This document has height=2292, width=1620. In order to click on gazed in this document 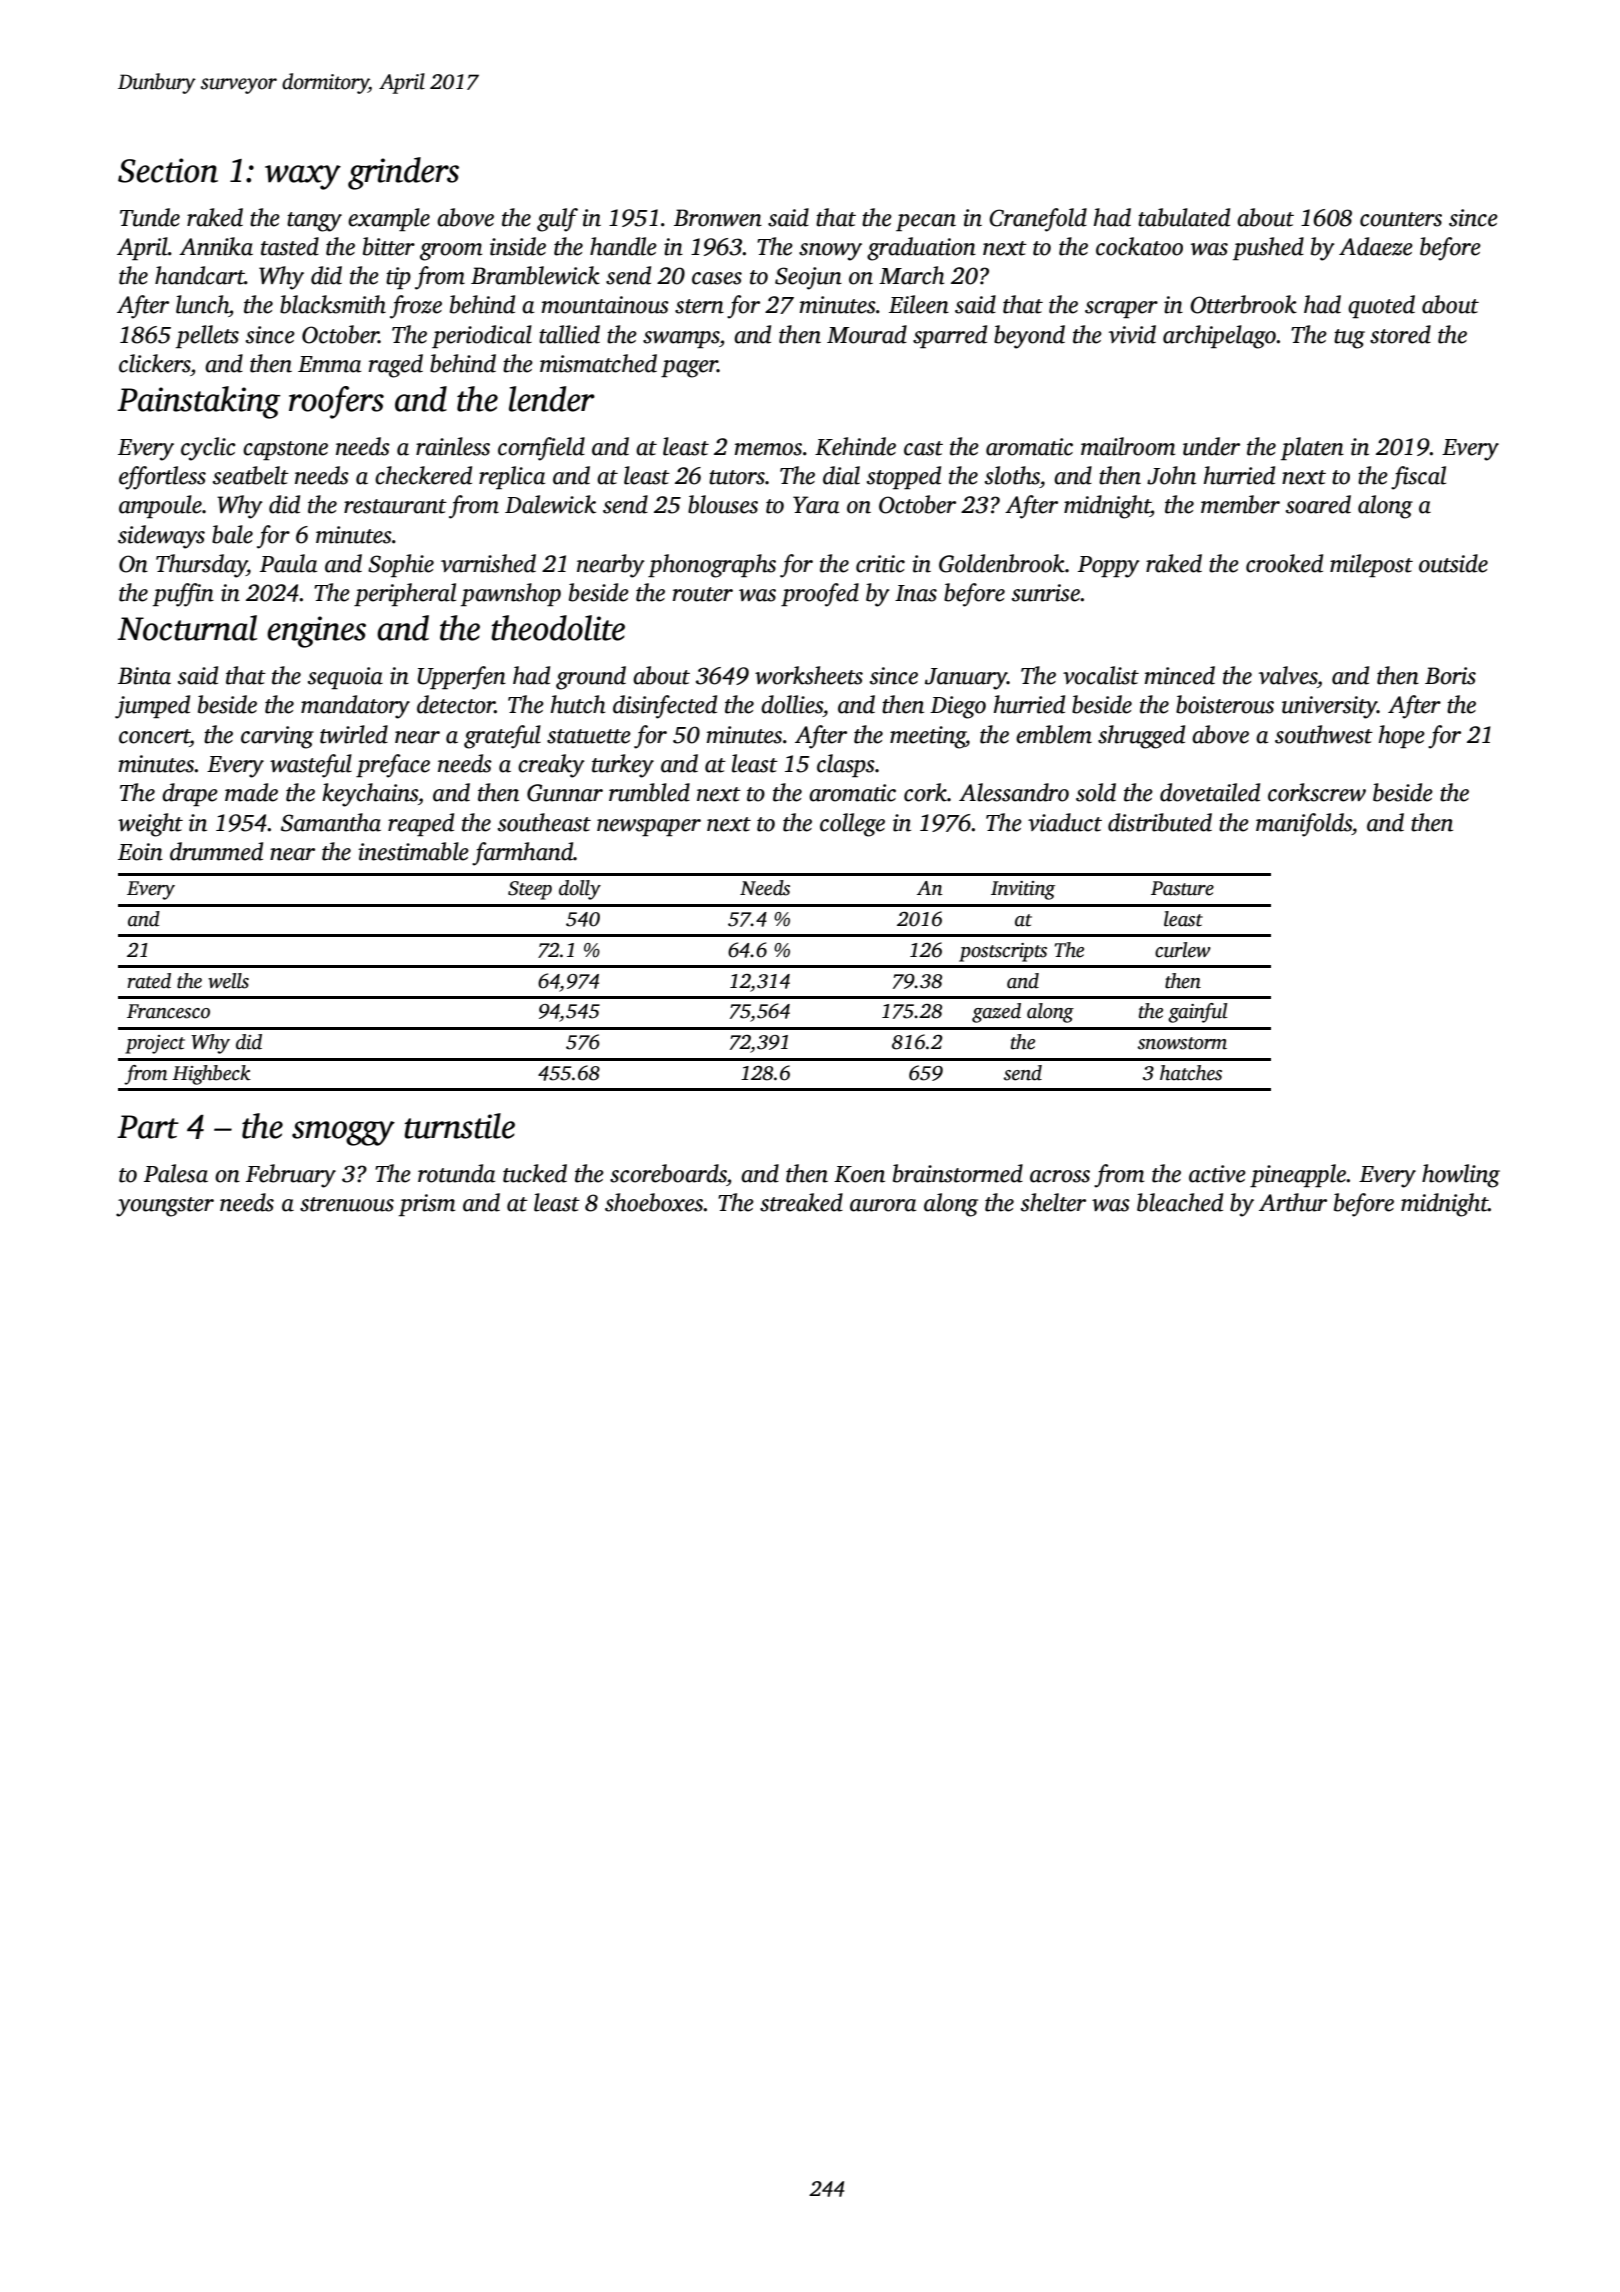, I will do `click(996, 1013)`.
